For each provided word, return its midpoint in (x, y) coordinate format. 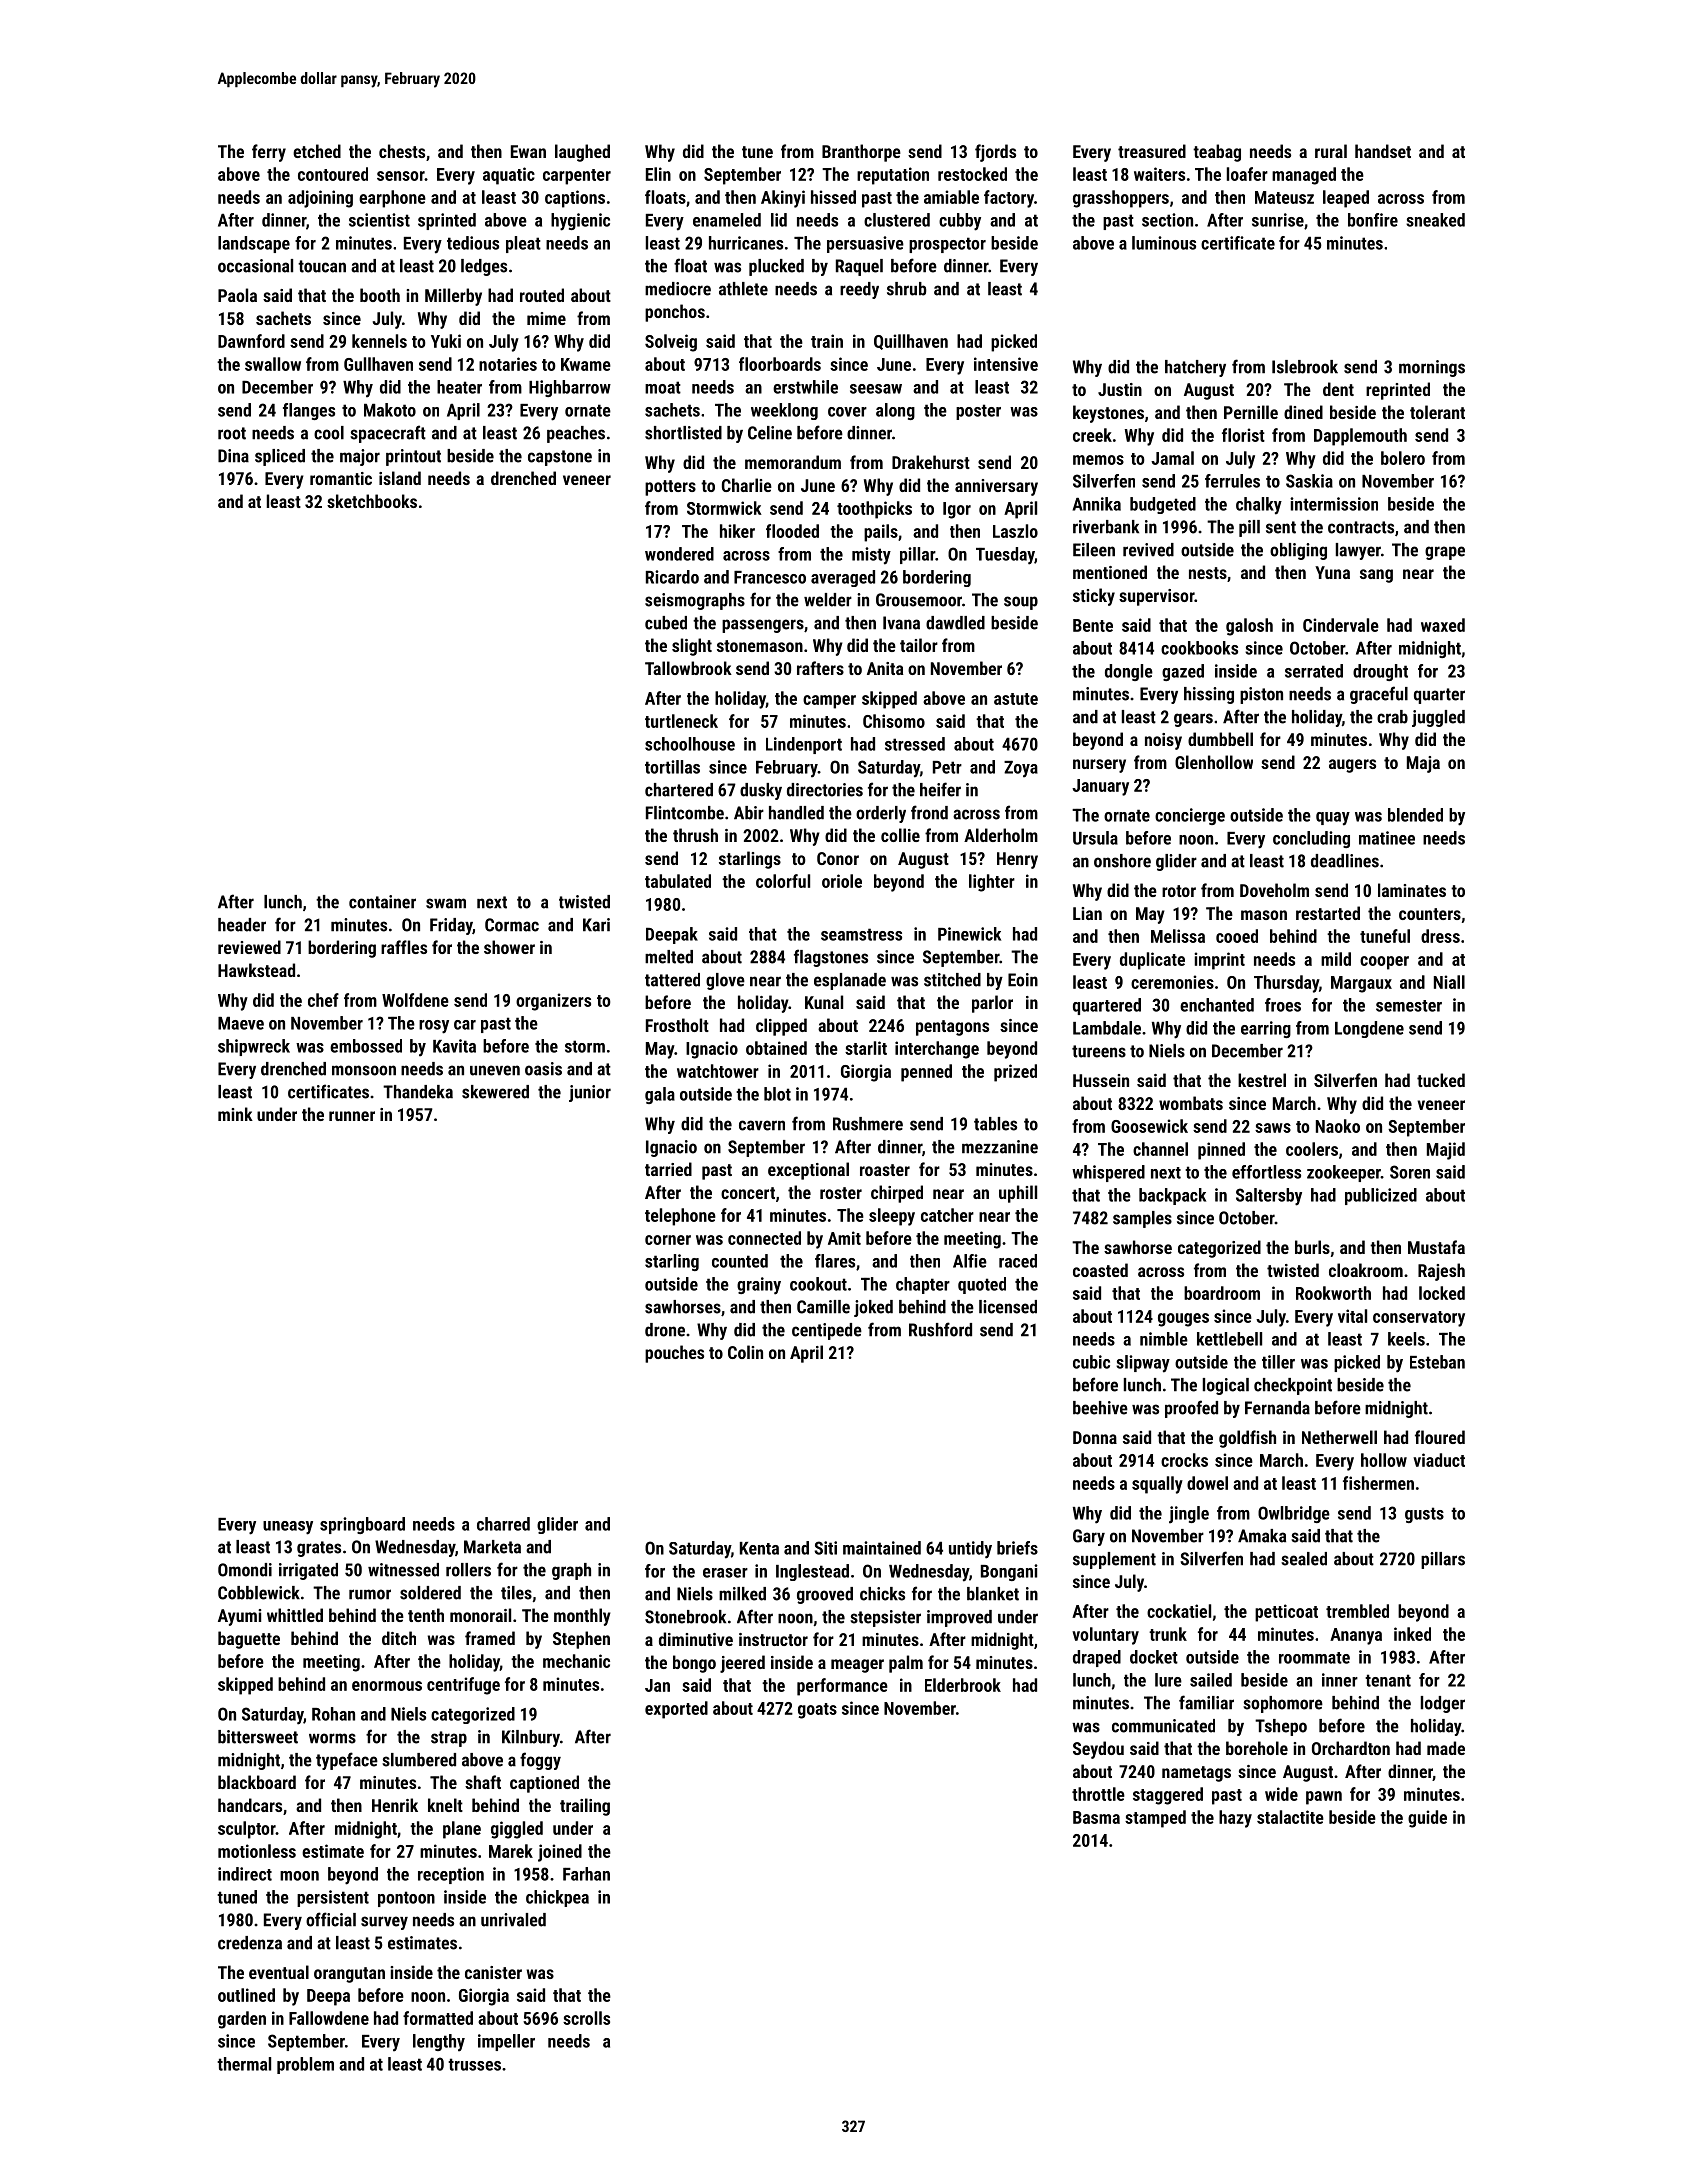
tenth (426, 1615)
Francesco (770, 577)
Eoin (1023, 980)
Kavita (454, 1046)
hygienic (580, 222)
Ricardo (672, 577)
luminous (1164, 243)
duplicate (1152, 961)
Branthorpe (861, 153)
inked (1412, 1634)
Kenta (759, 1548)
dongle (1129, 672)
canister (493, 1972)
